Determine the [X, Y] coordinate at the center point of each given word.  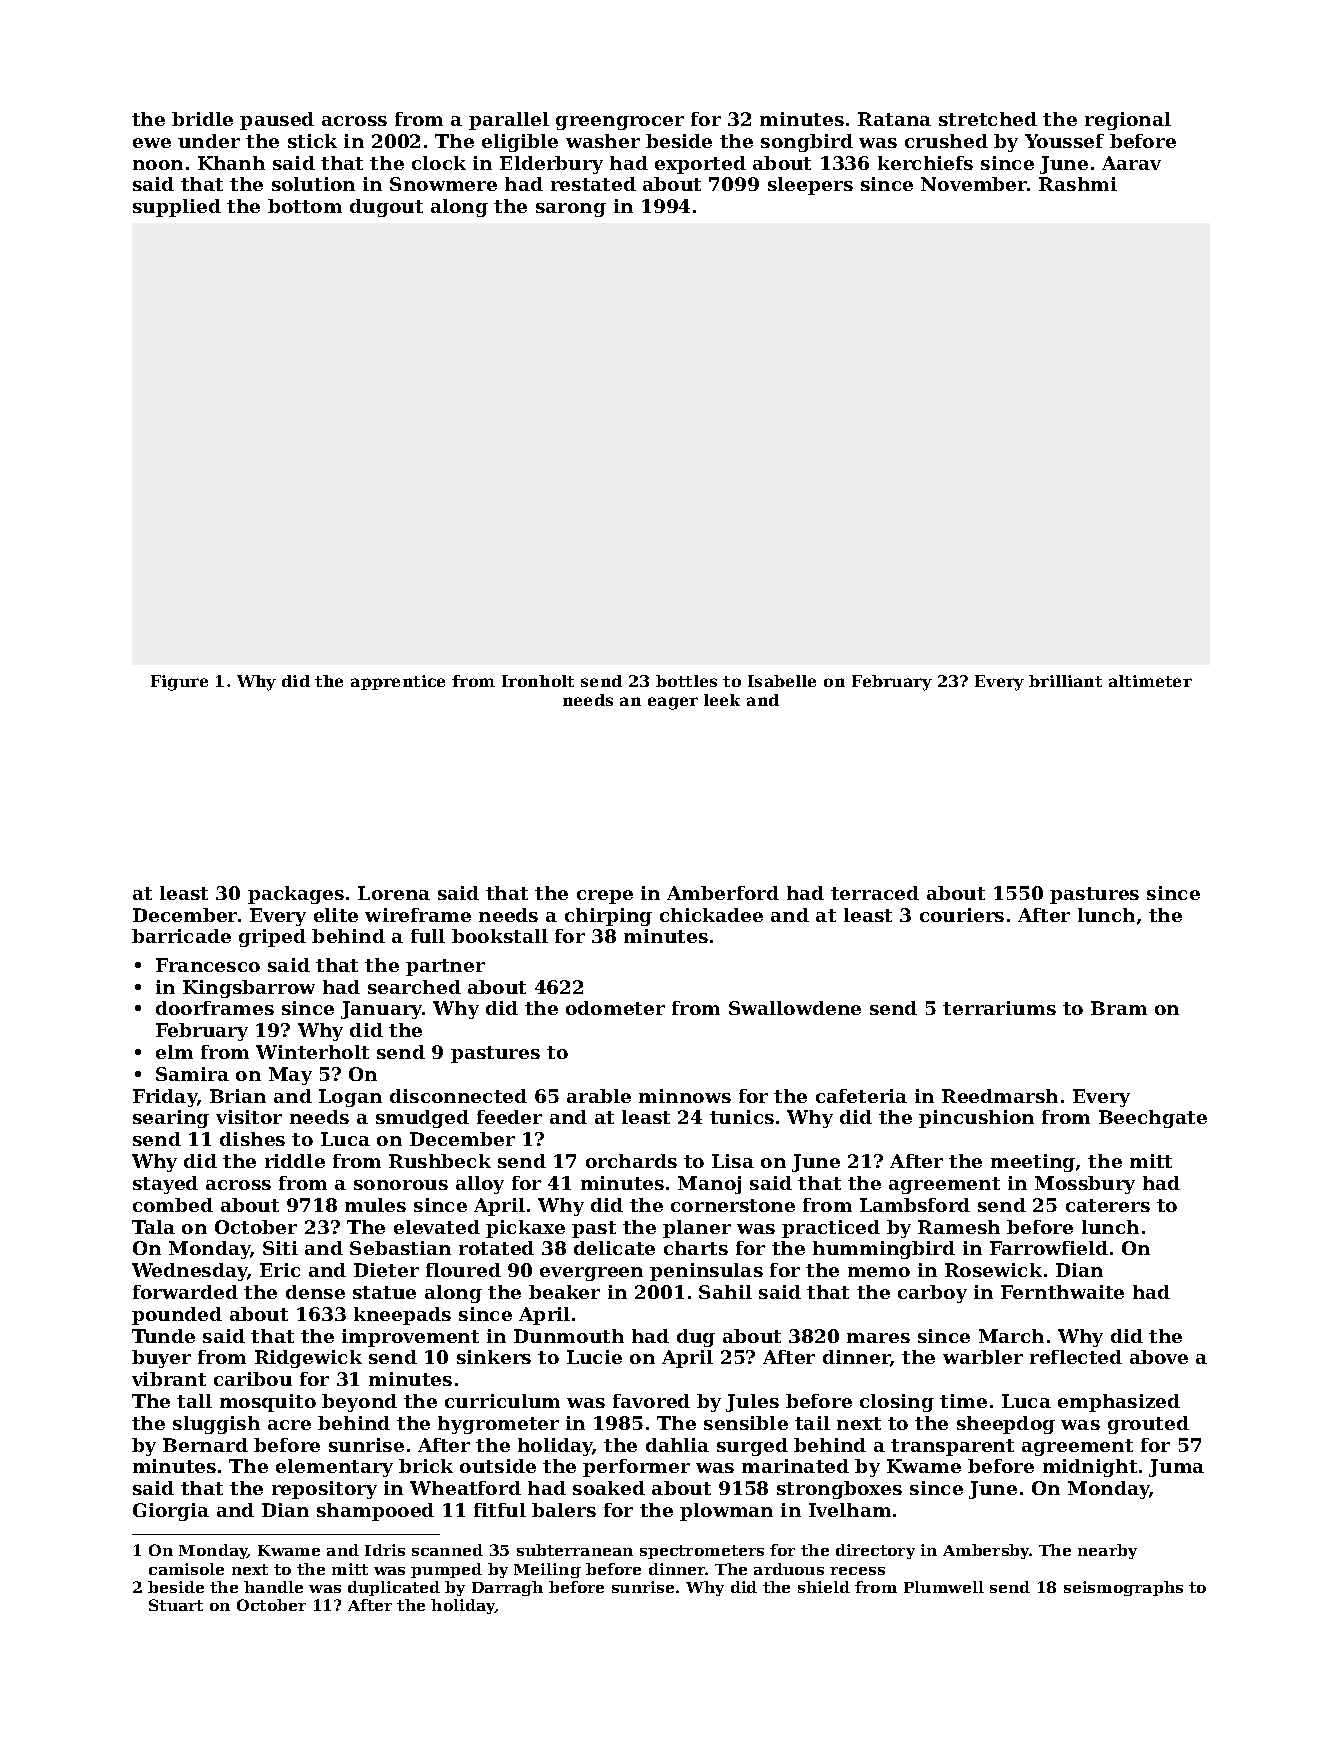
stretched [988, 119]
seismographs [1123, 1588]
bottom [305, 206]
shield [824, 1587]
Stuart [176, 1605]
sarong [571, 210]
